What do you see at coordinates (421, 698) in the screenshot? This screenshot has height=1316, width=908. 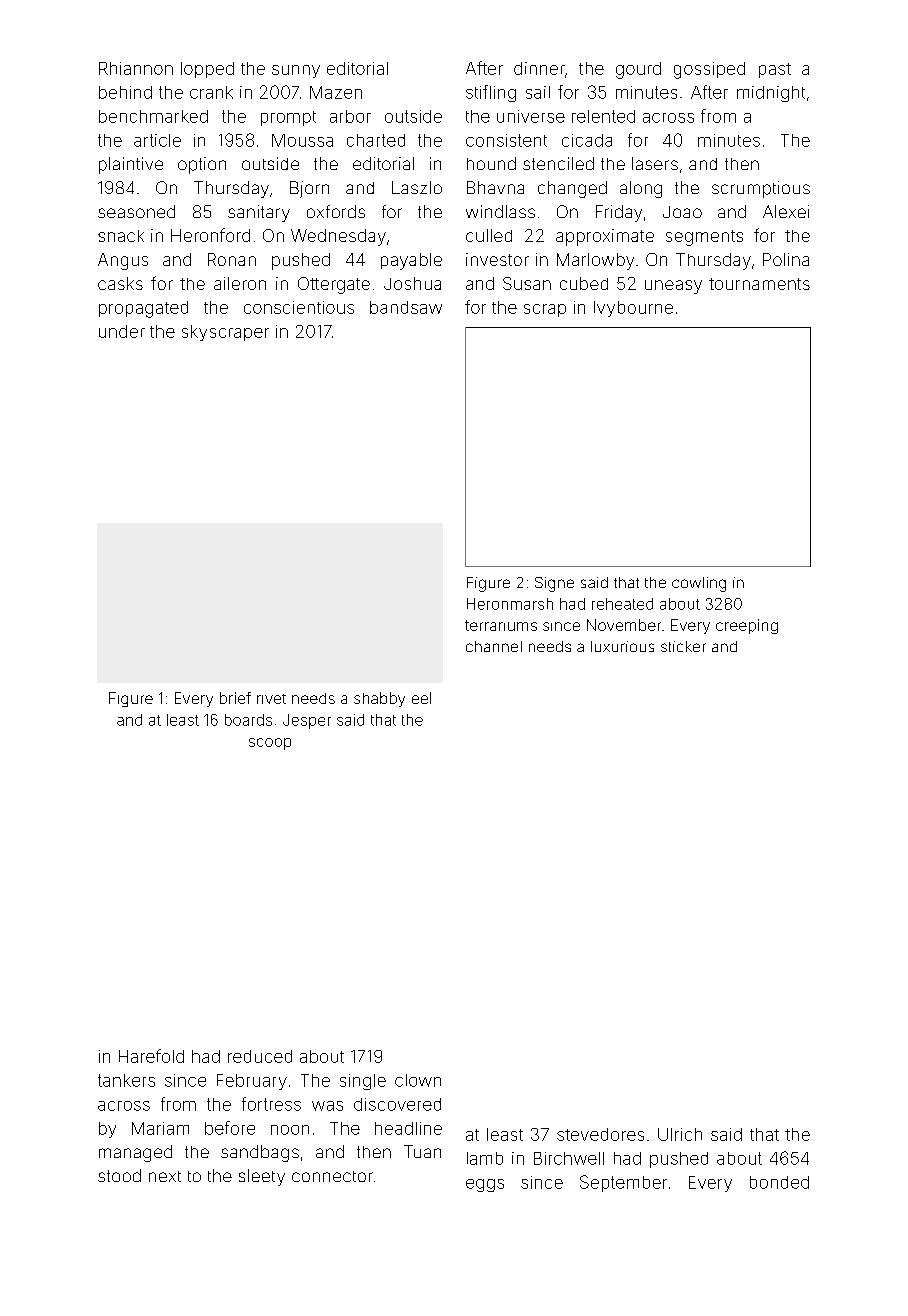 I see `eel` at bounding box center [421, 698].
